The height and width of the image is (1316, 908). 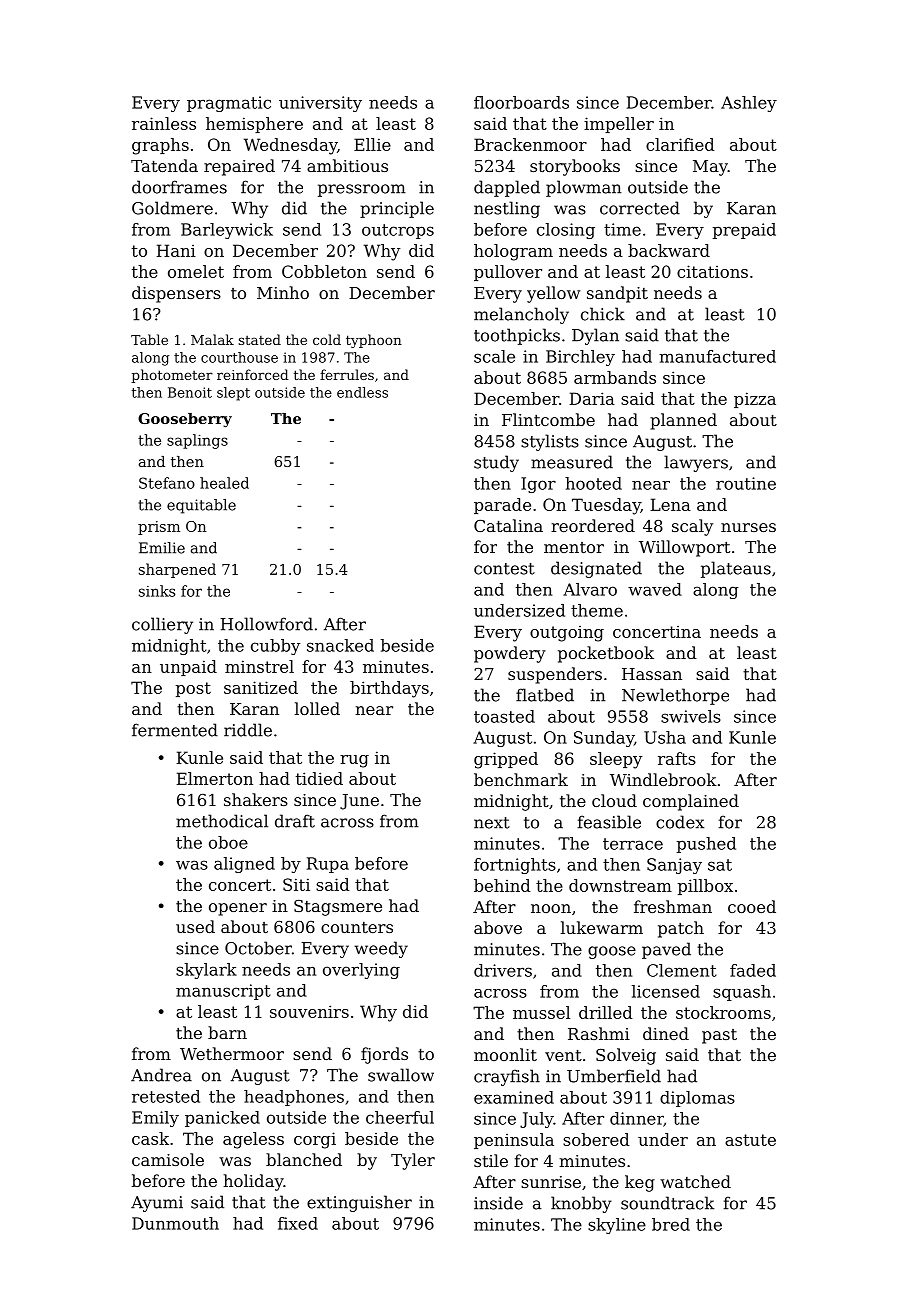 I want to click on rainless, so click(x=164, y=123).
